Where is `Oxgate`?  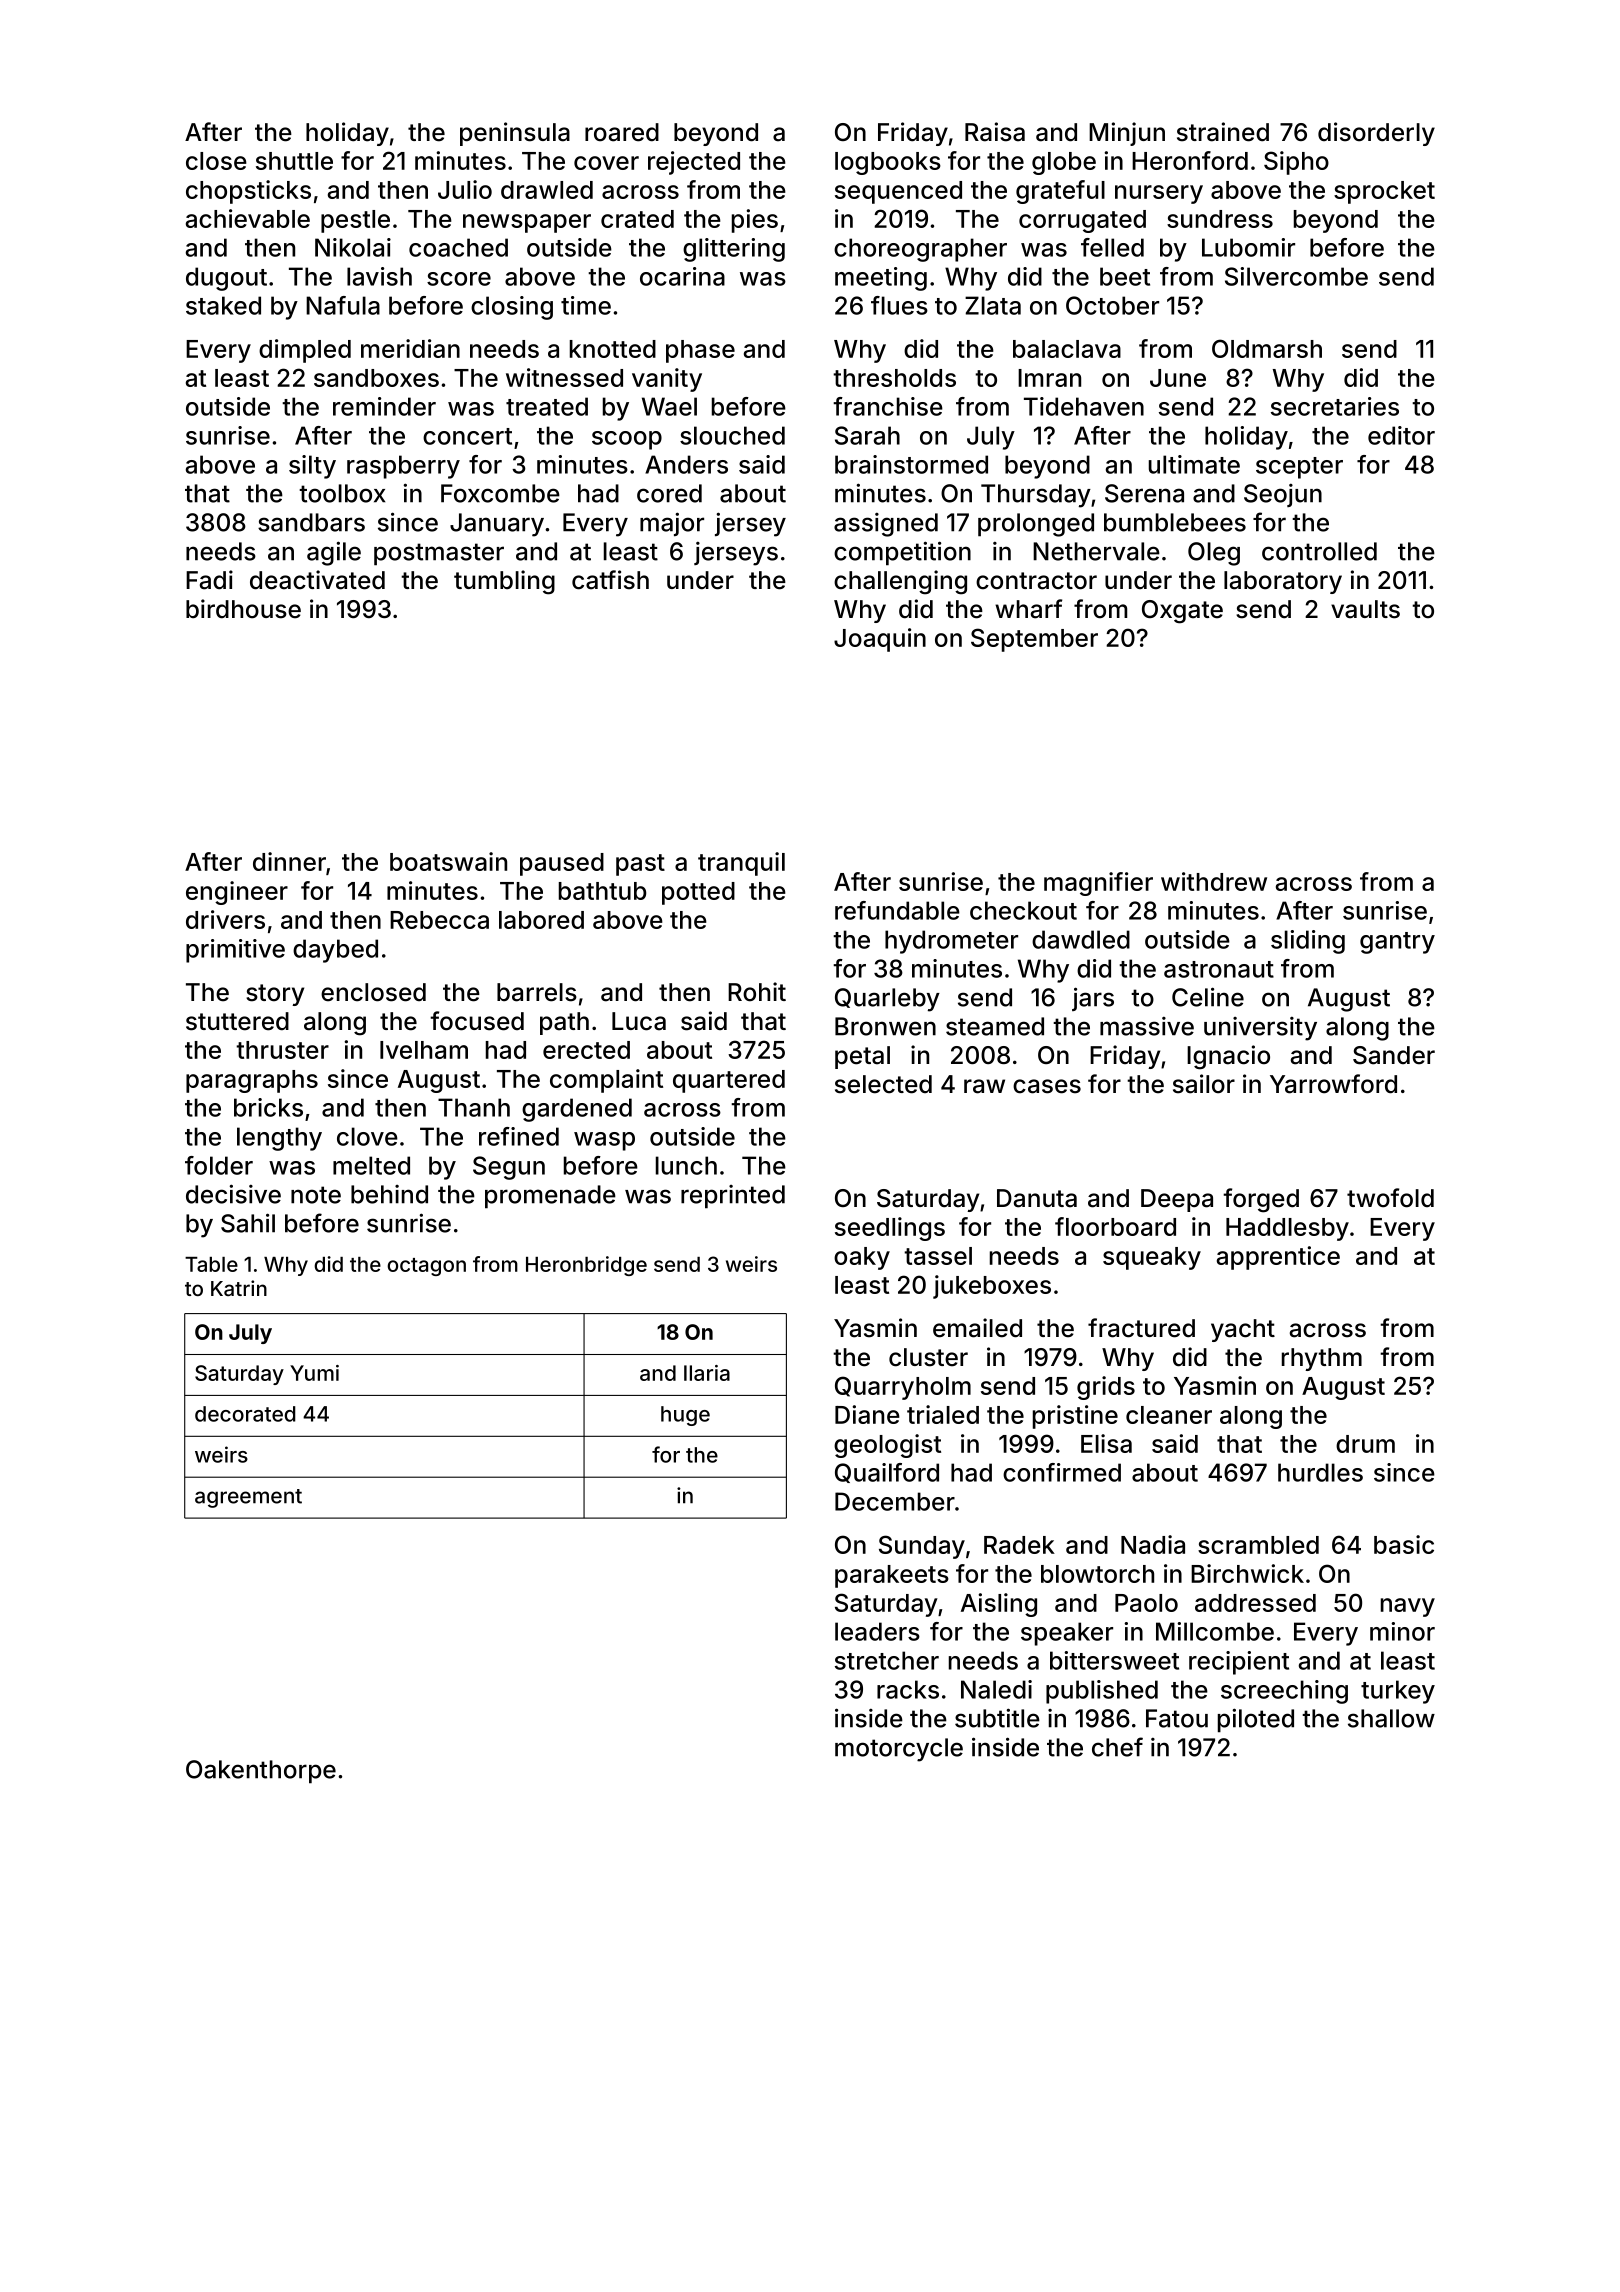
Oxgate is located at coordinates (1182, 612).
